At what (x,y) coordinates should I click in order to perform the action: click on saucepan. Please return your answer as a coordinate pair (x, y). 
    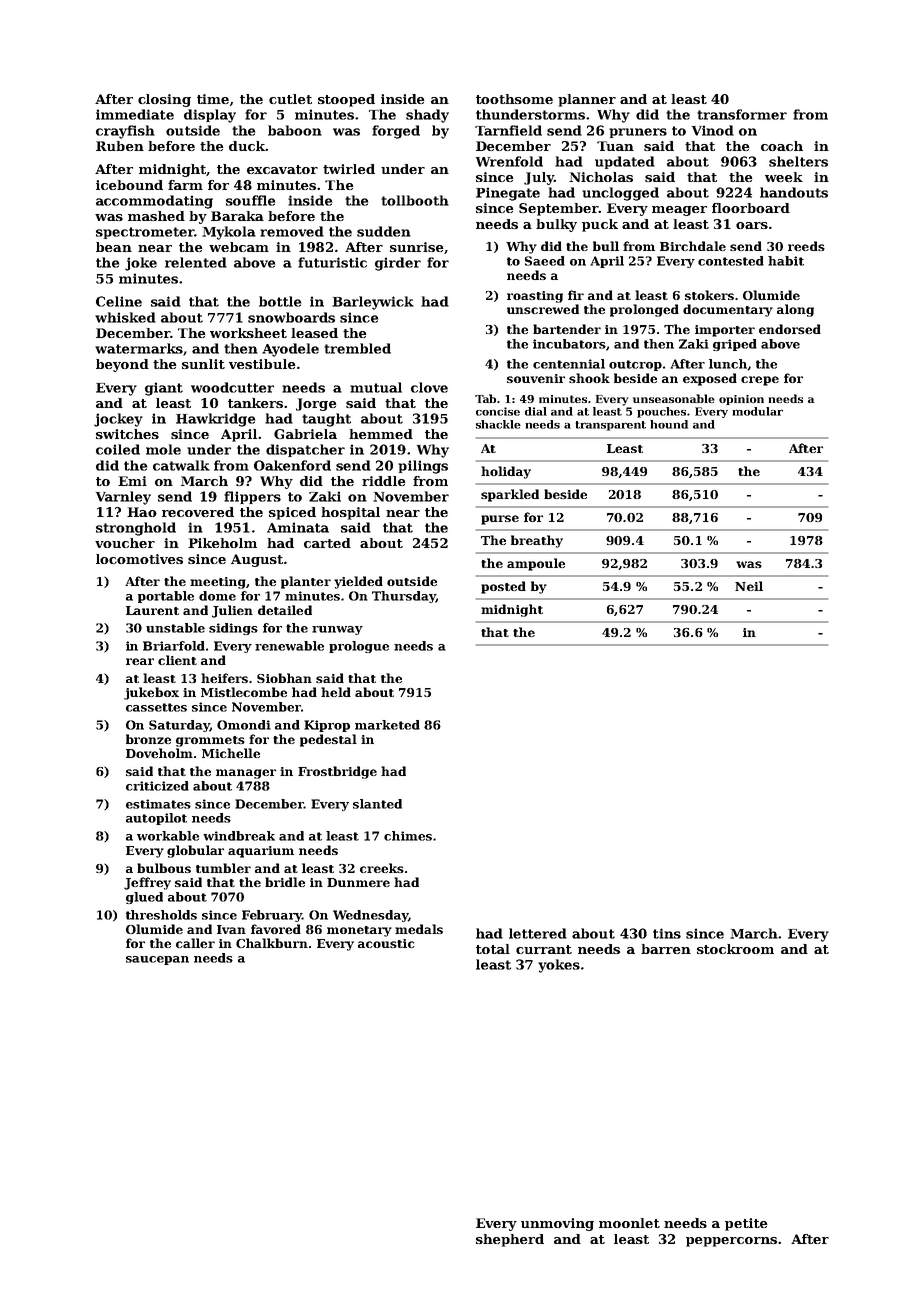
    Looking at the image, I should click on (157, 960).
